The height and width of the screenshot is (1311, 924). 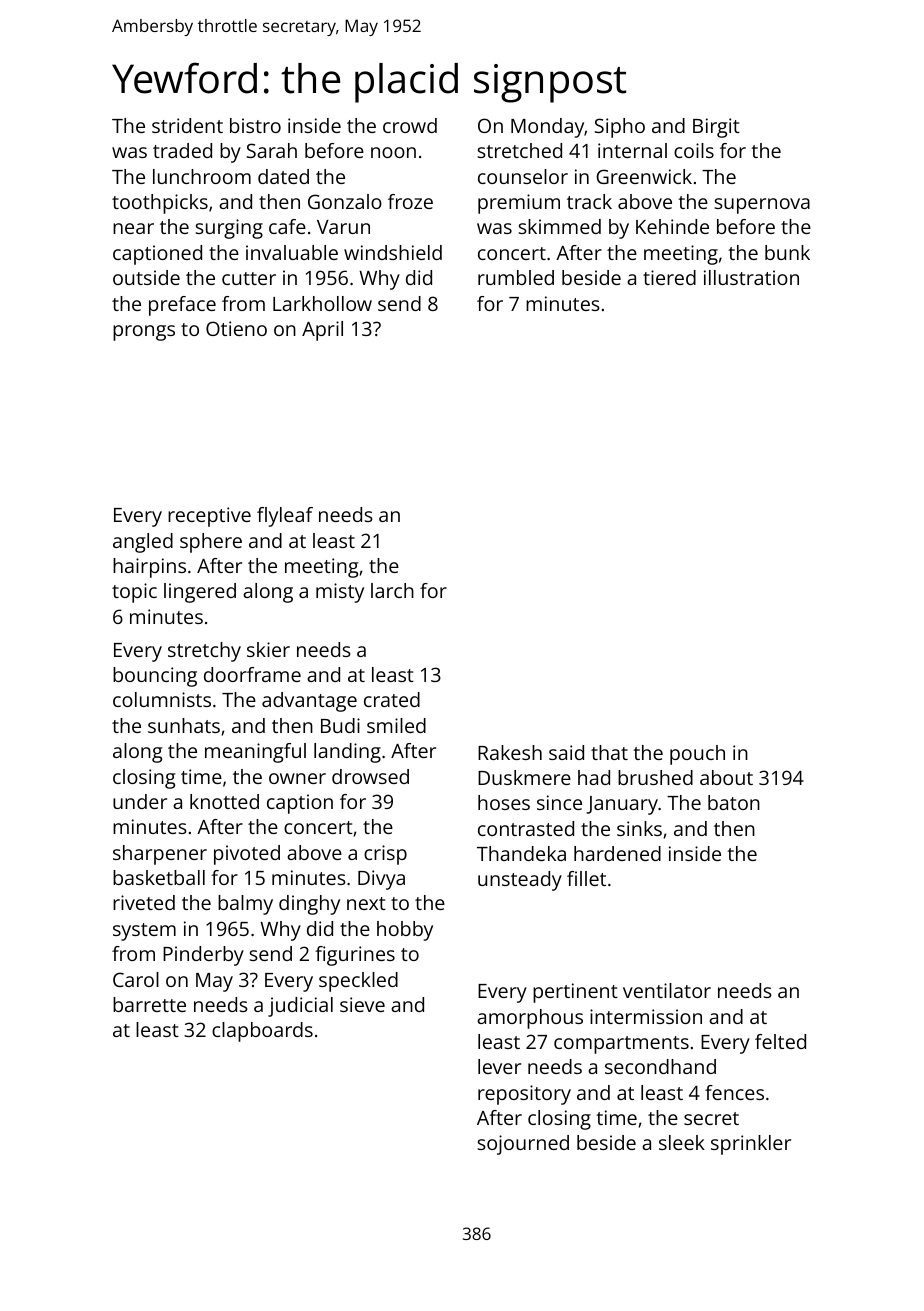 What do you see at coordinates (716, 128) in the screenshot?
I see `Birgit` at bounding box center [716, 128].
